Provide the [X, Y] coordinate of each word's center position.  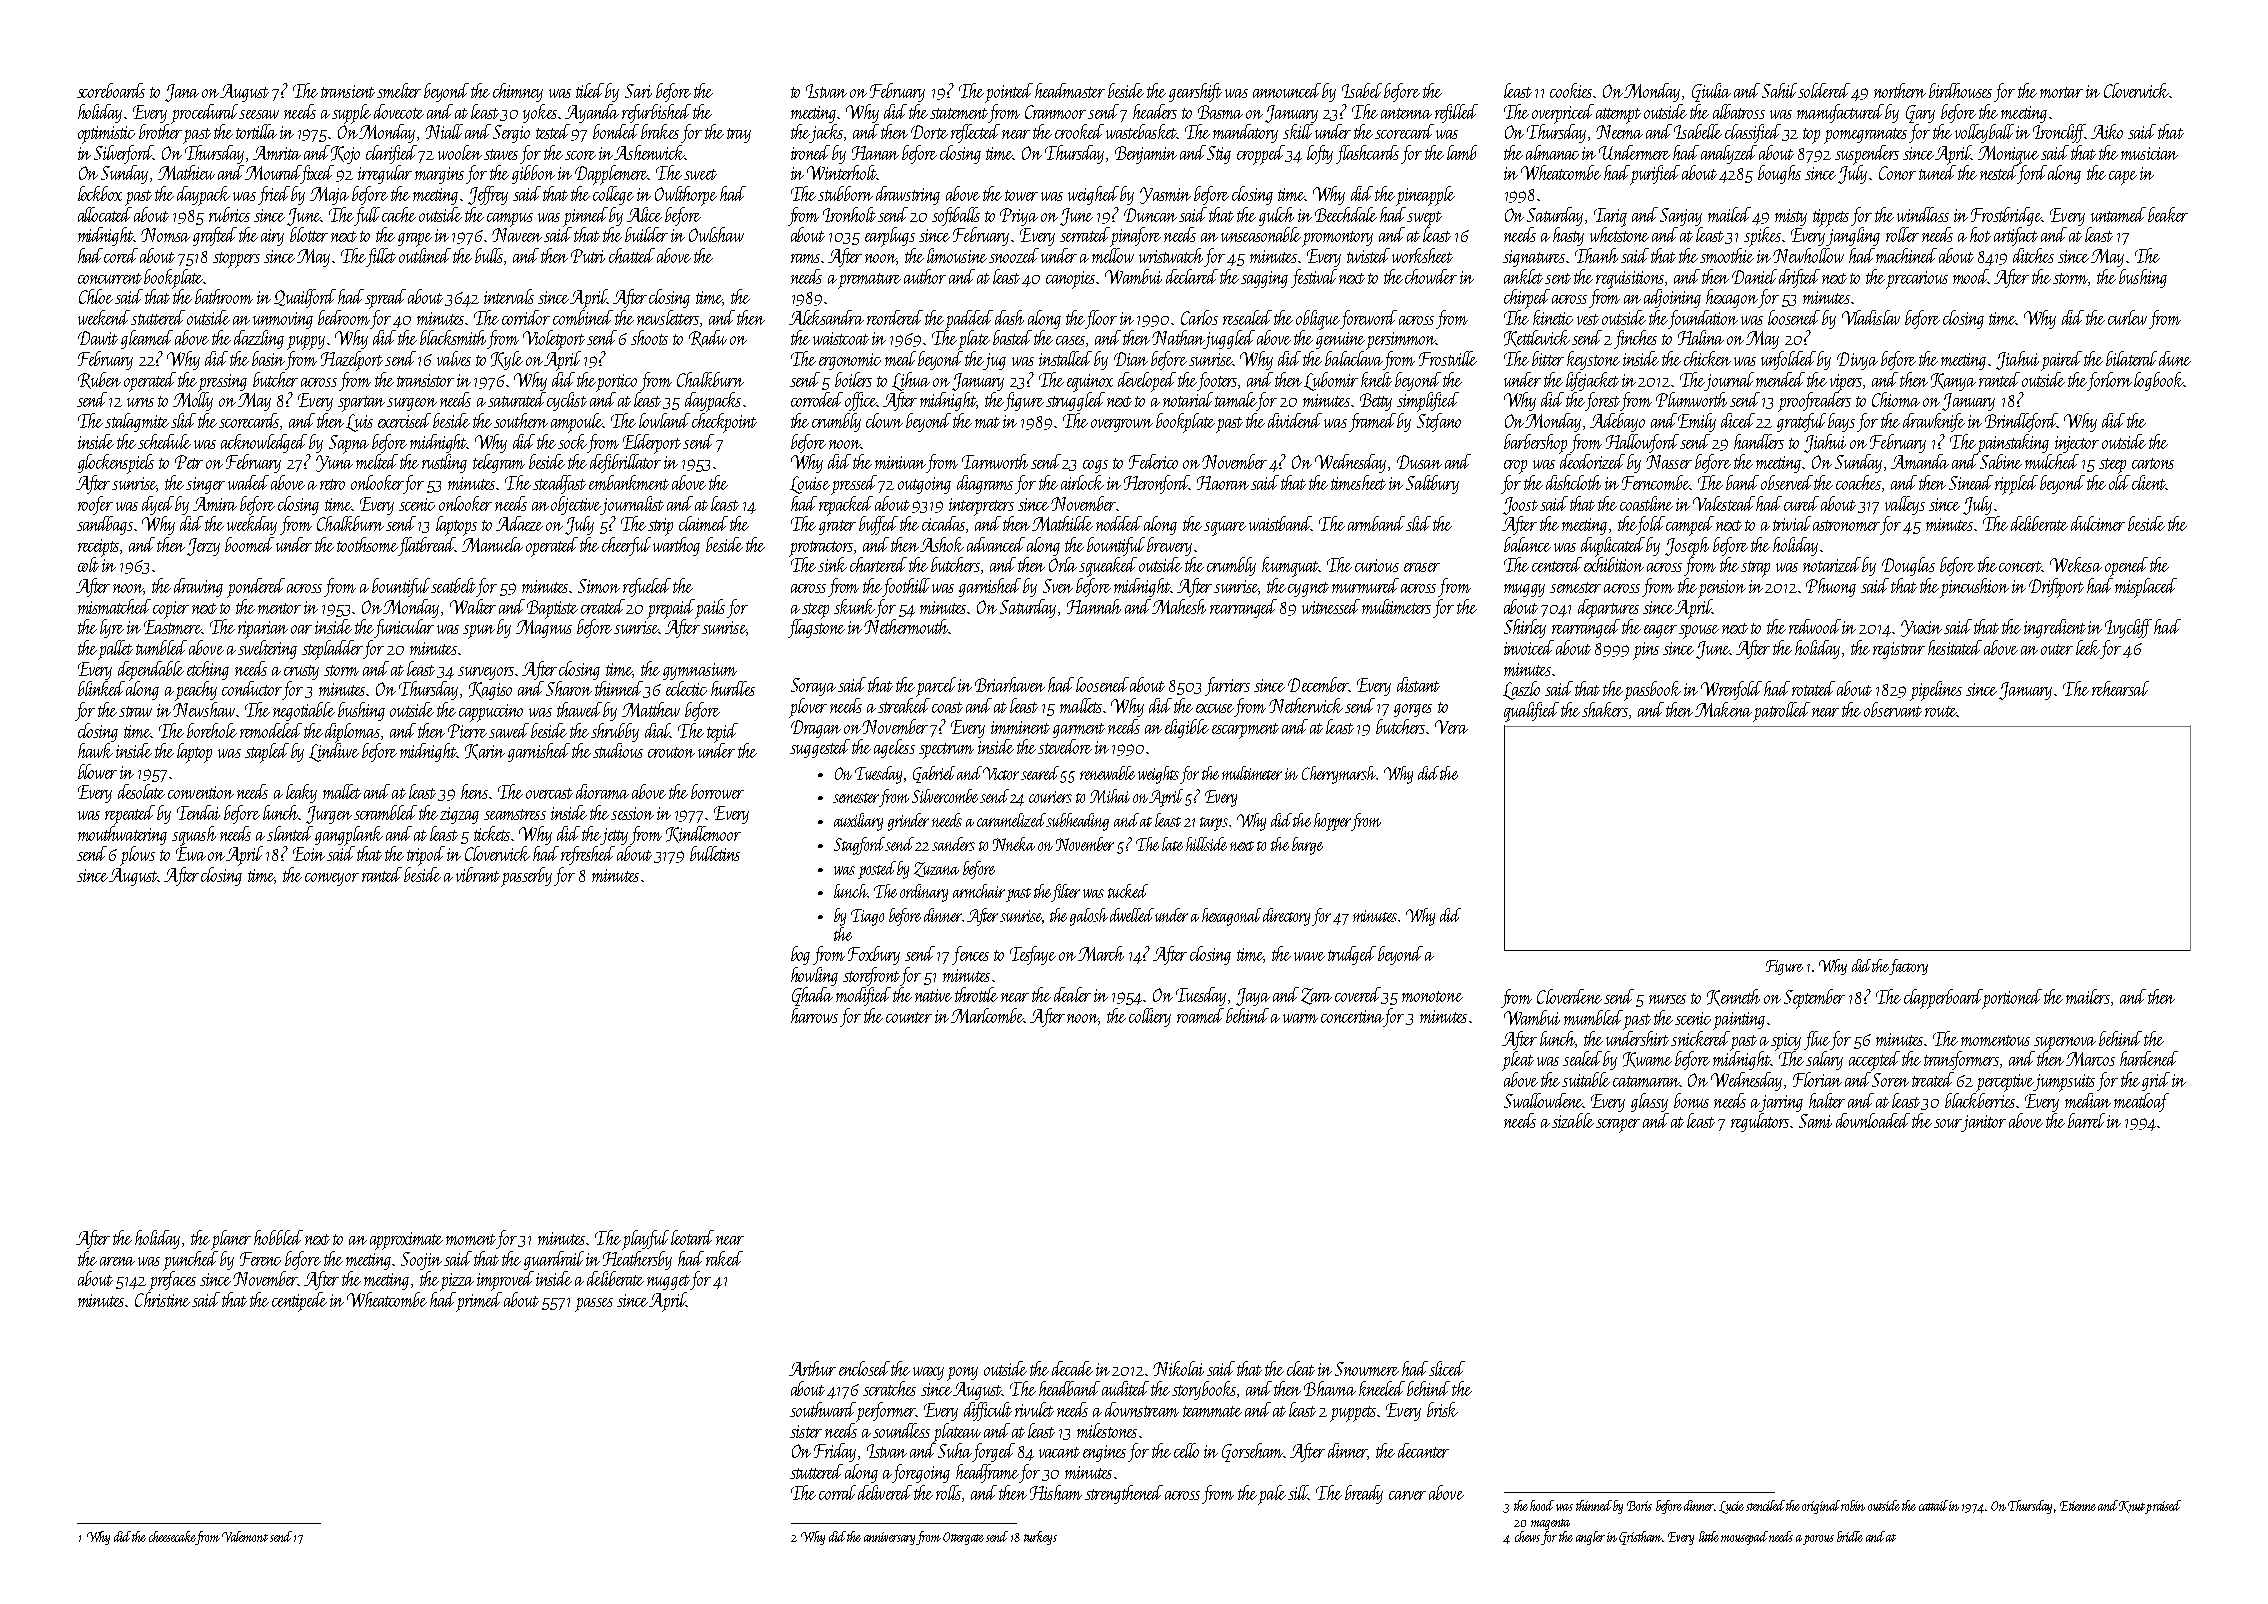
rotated [1813, 688]
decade [1072, 1368]
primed [479, 1301]
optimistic [106, 135]
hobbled [278, 1237]
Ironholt [849, 214]
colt [88, 564]
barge [1307, 846]
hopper [1332, 822]
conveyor [332, 879]
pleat [1518, 1061]
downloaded [1873, 1120]
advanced [996, 544]
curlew [2127, 317]
